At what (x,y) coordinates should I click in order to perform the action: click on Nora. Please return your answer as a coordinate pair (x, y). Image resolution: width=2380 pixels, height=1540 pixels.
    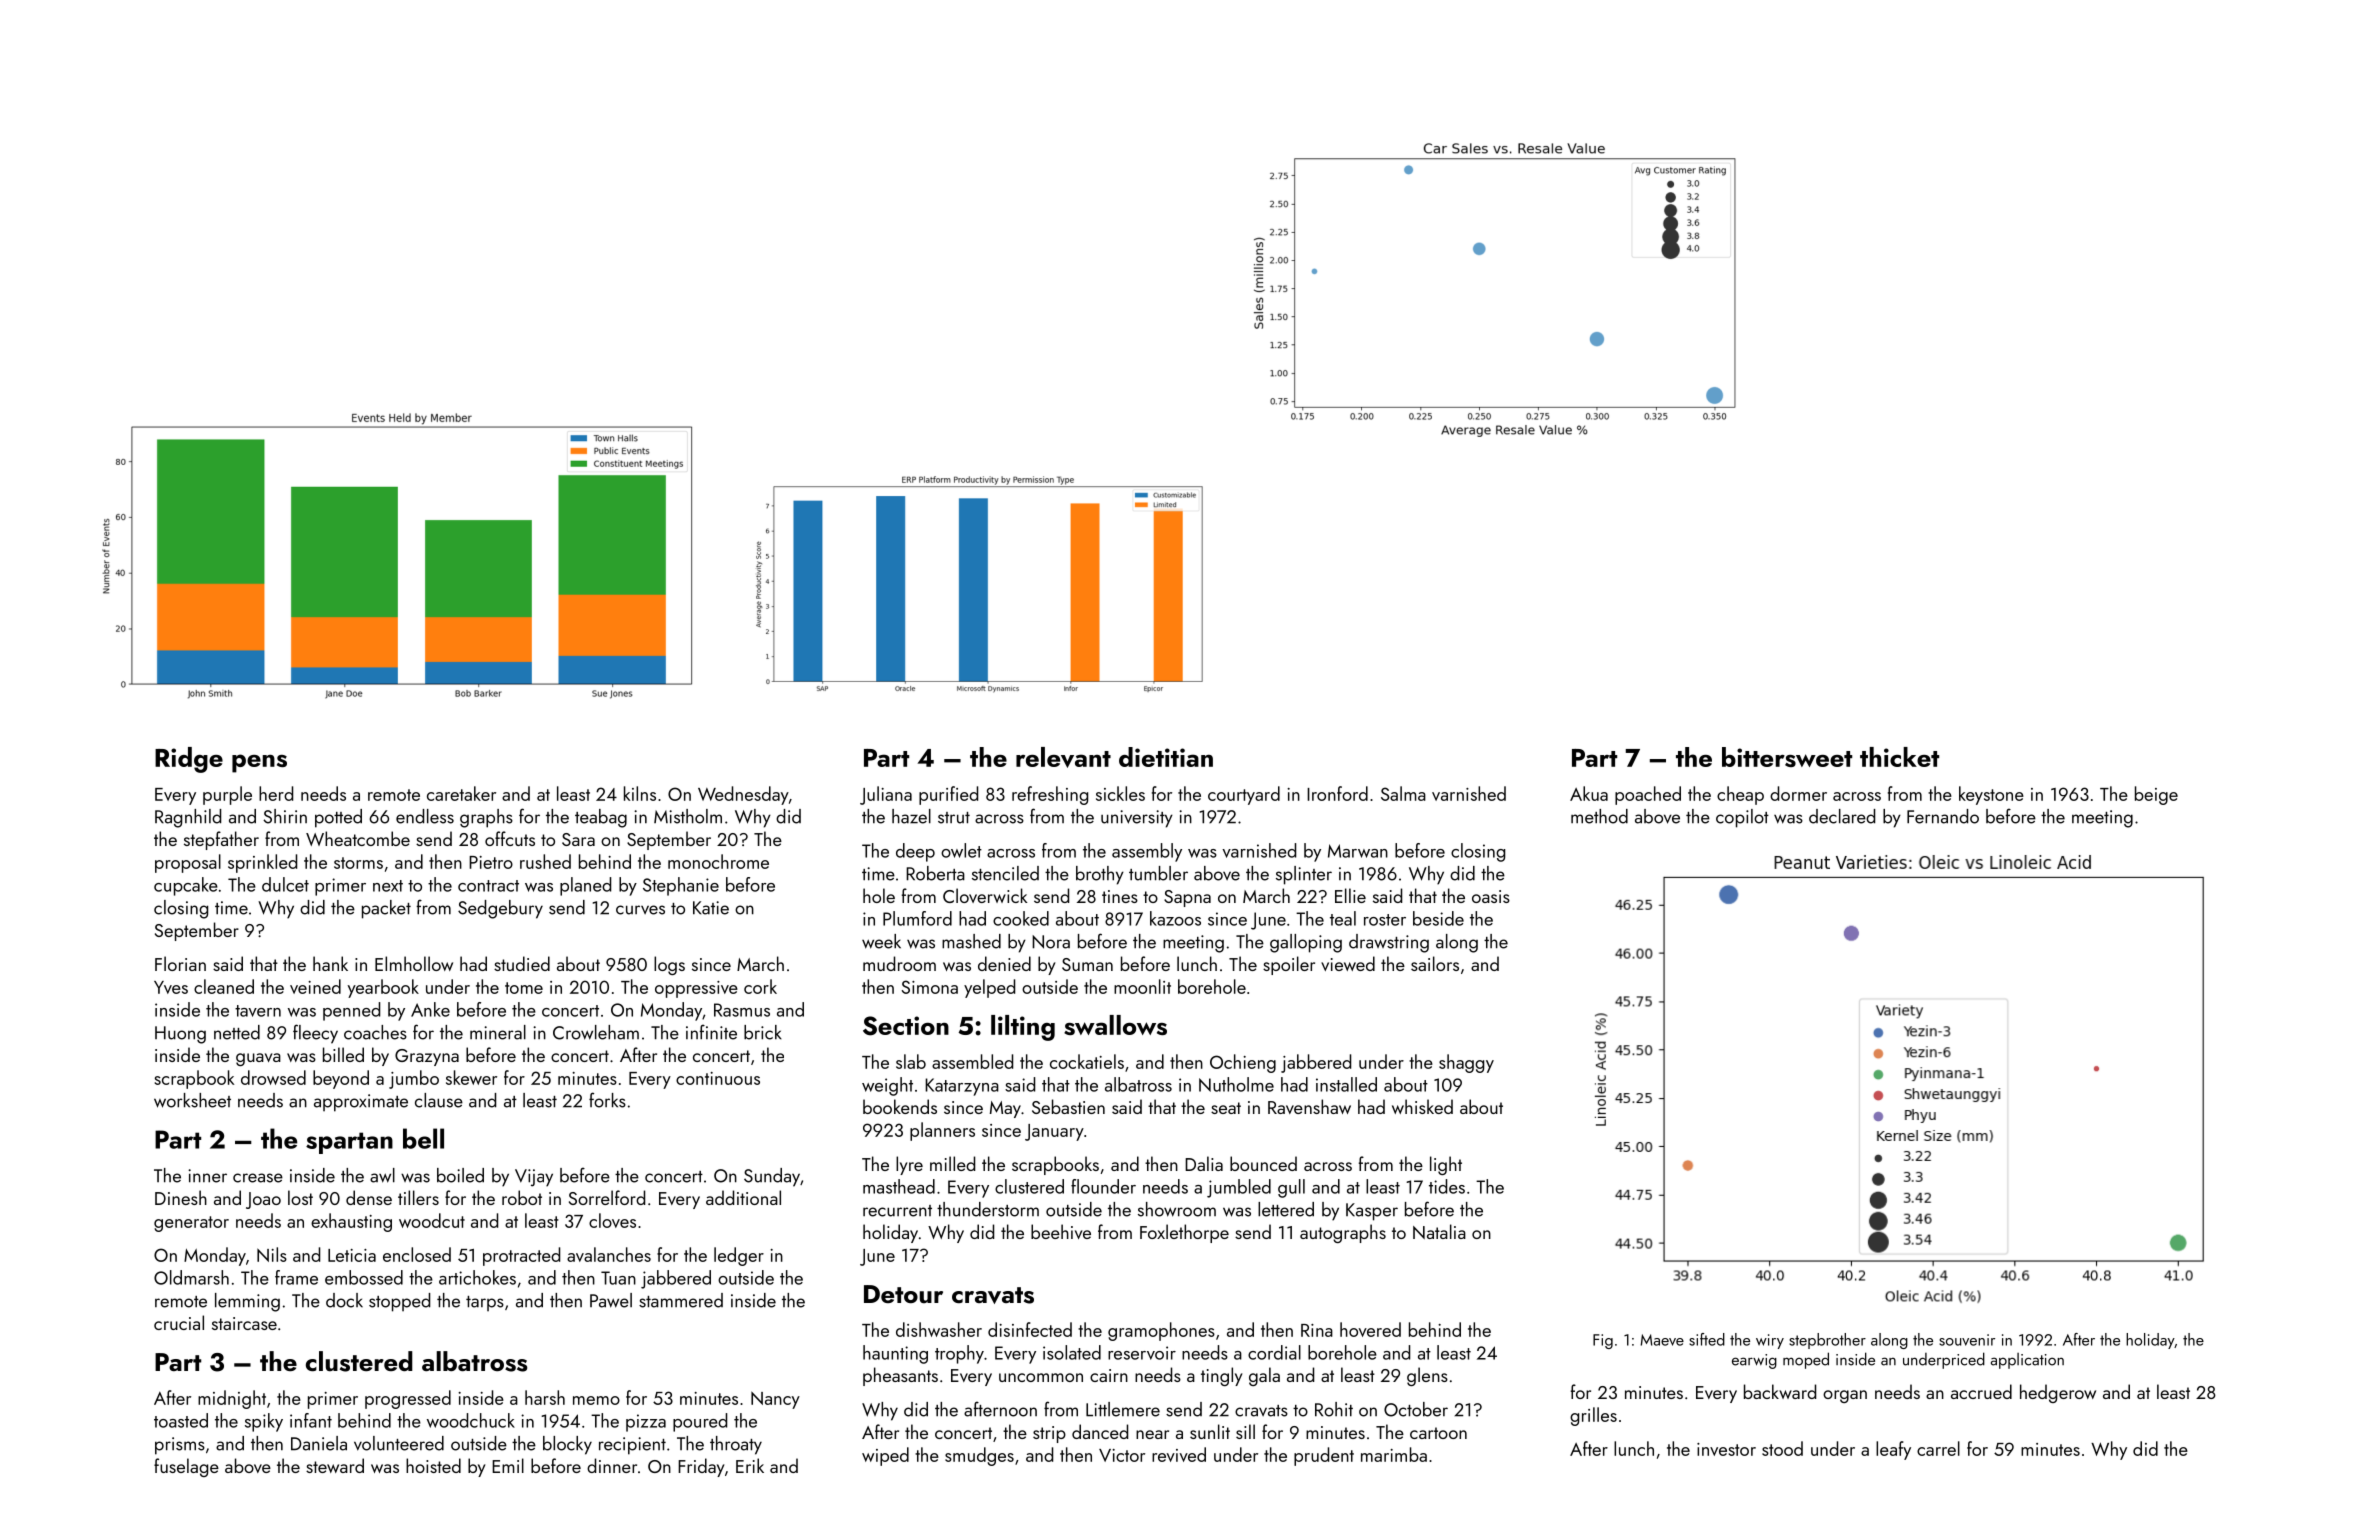
    Looking at the image, I should click on (1051, 942).
